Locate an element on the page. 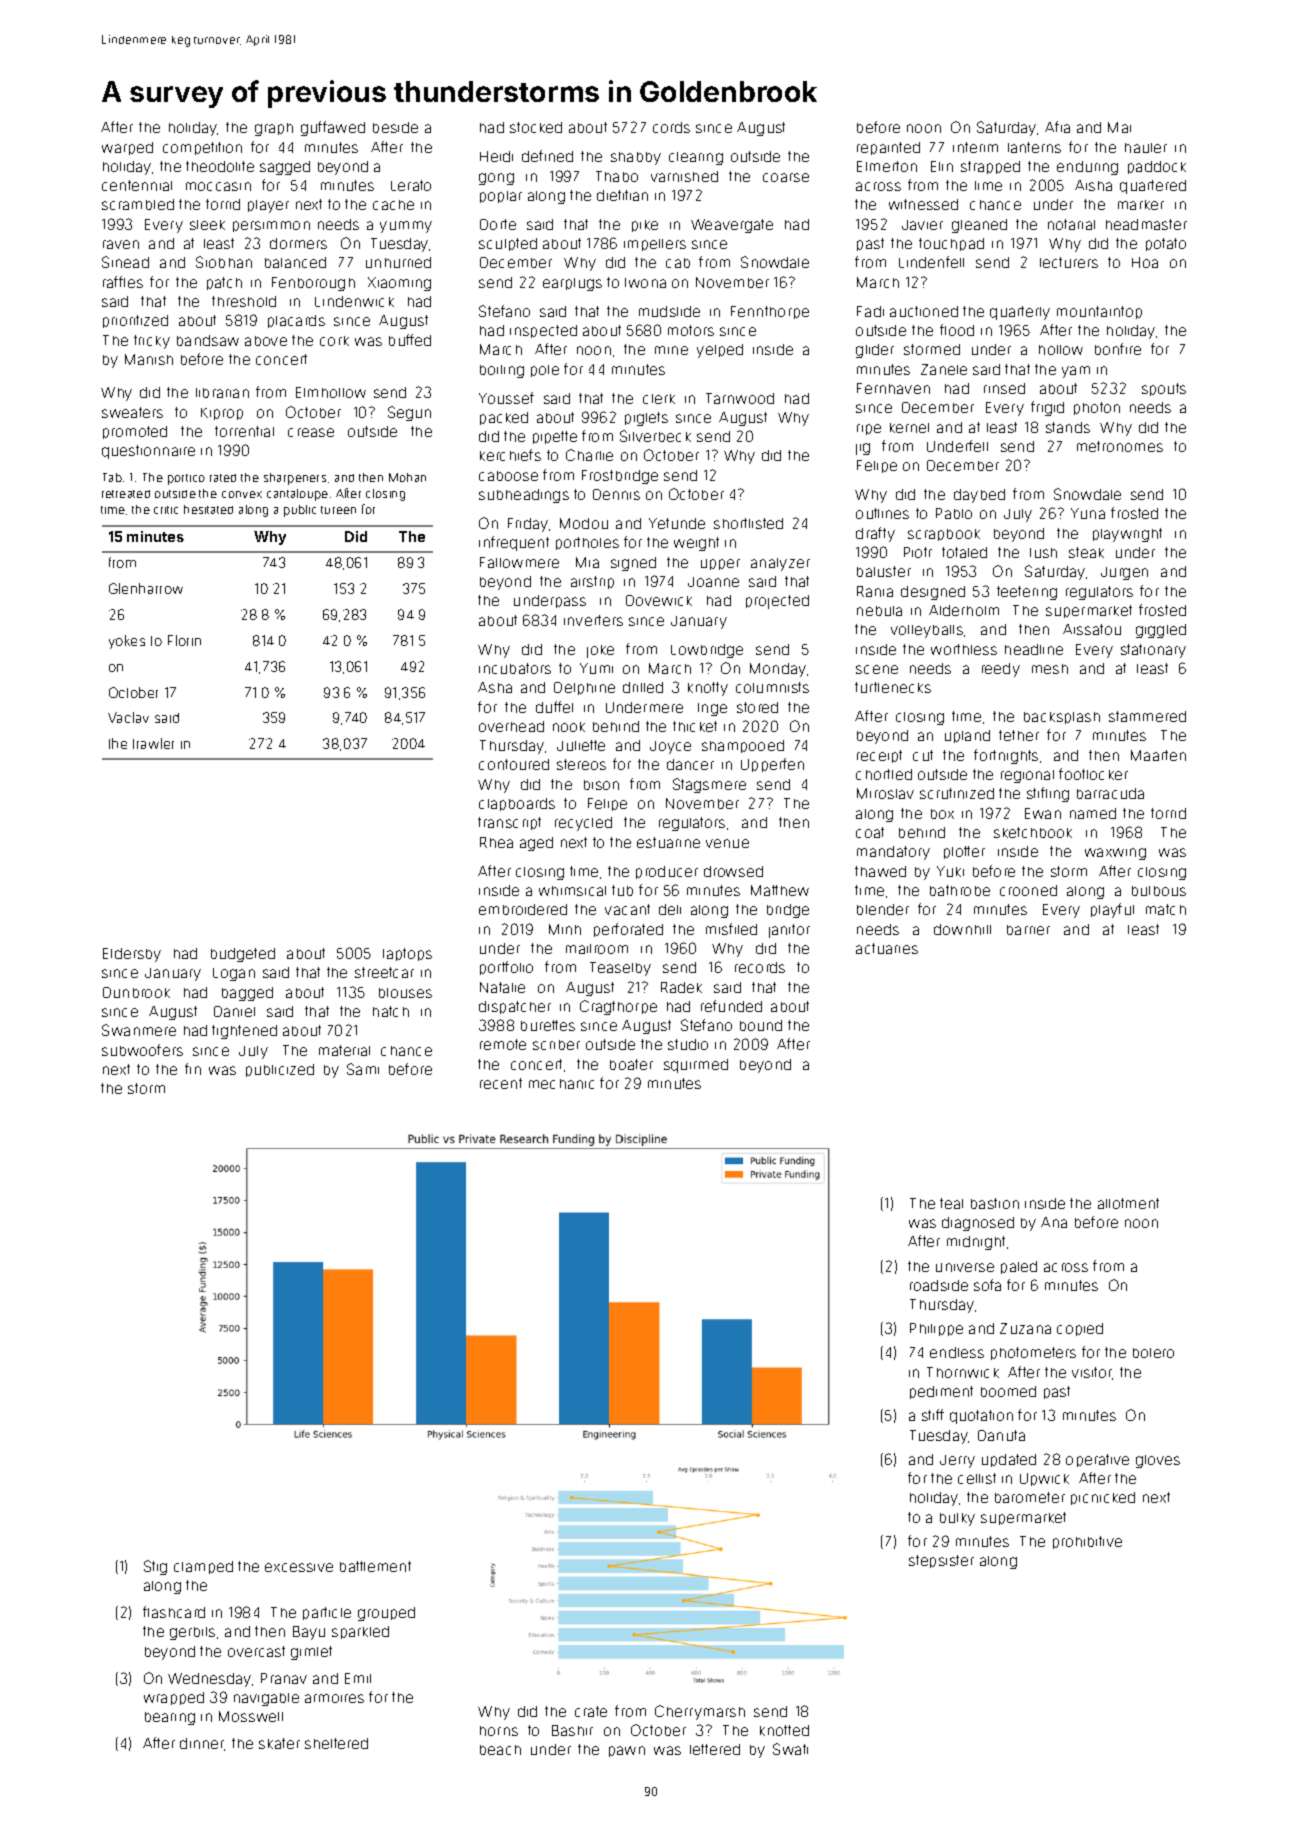 This image has height=1823, width=1289. mechanic is located at coordinates (561, 1084).
